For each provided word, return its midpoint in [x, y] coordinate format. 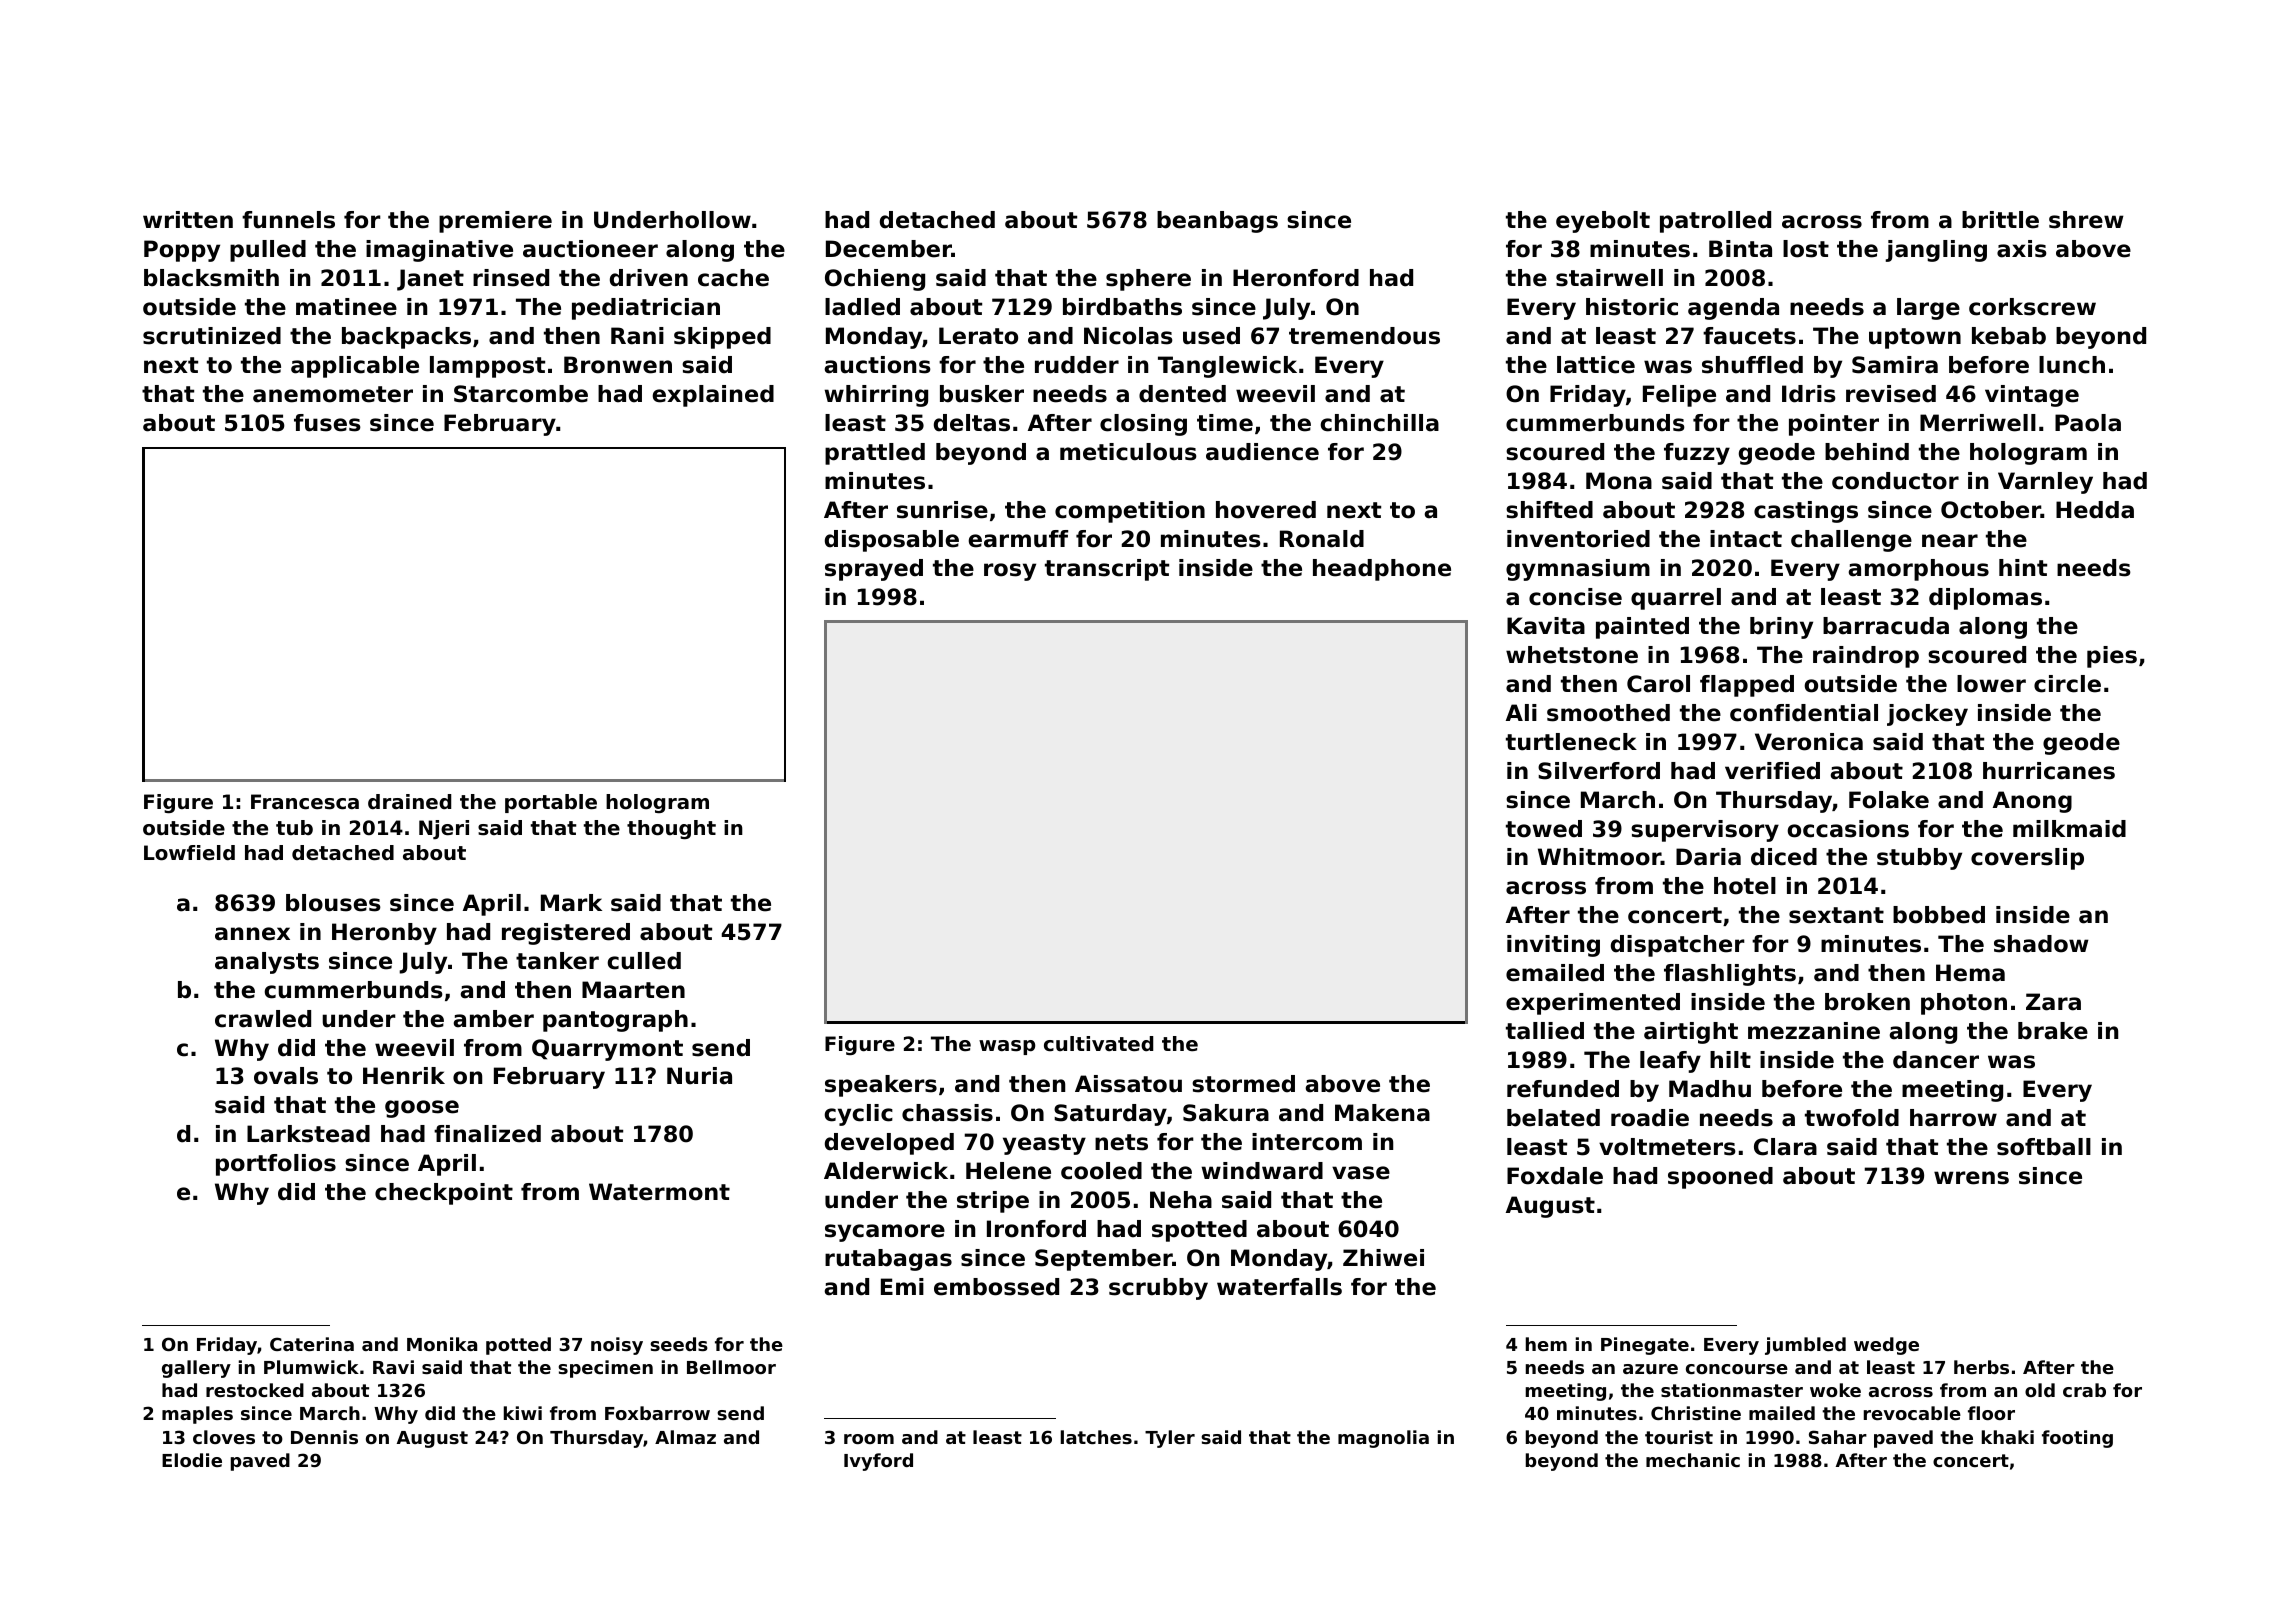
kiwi [523, 1413]
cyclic [858, 1115]
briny [1781, 628]
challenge [1851, 541]
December [889, 249]
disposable [892, 541]
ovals [286, 1076]
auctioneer [590, 249]
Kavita [1546, 626]
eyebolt [1603, 222]
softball [2044, 1147]
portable [551, 803]
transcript [1107, 570]
